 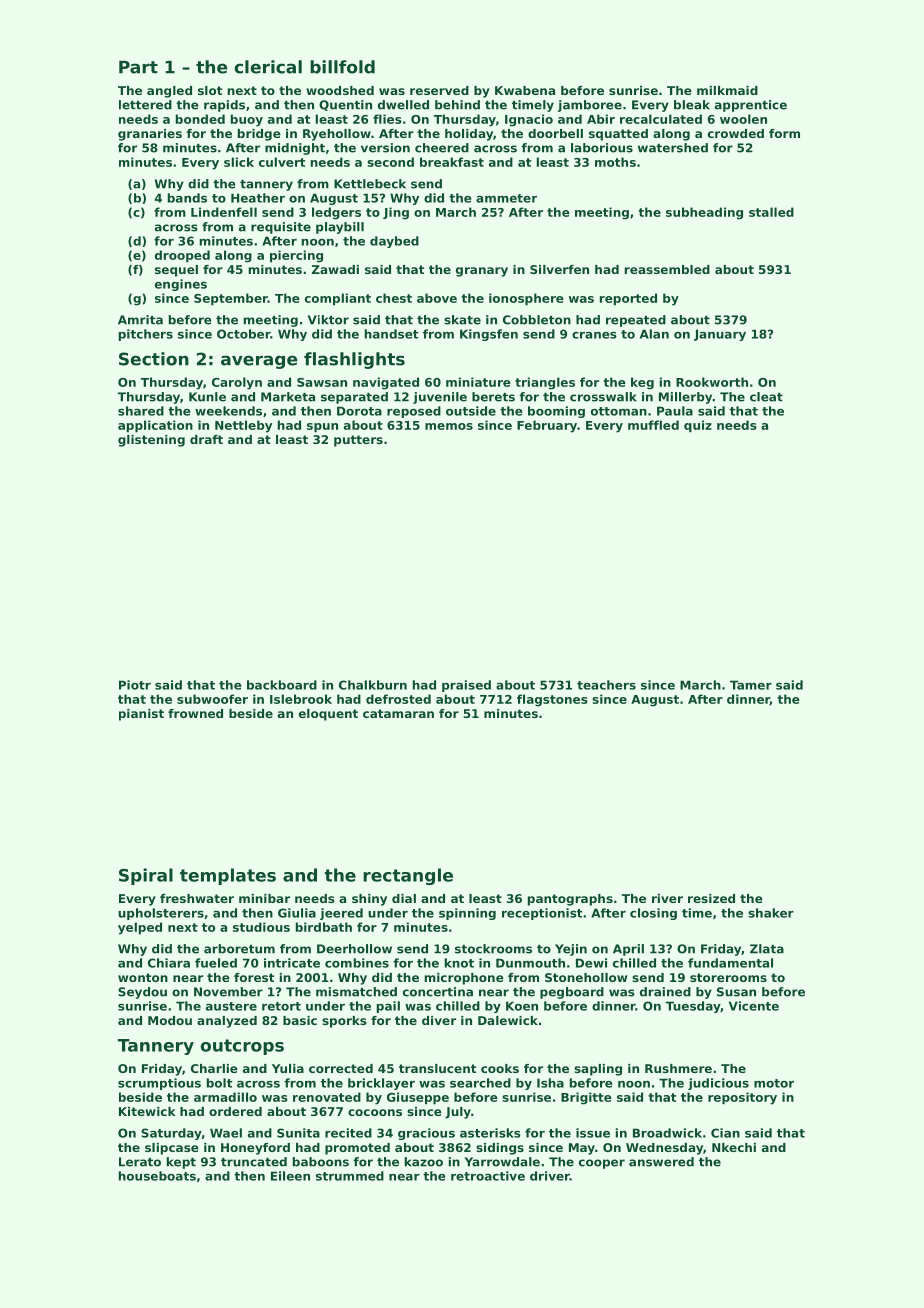 I want to click on Lerato, so click(x=140, y=1162).
